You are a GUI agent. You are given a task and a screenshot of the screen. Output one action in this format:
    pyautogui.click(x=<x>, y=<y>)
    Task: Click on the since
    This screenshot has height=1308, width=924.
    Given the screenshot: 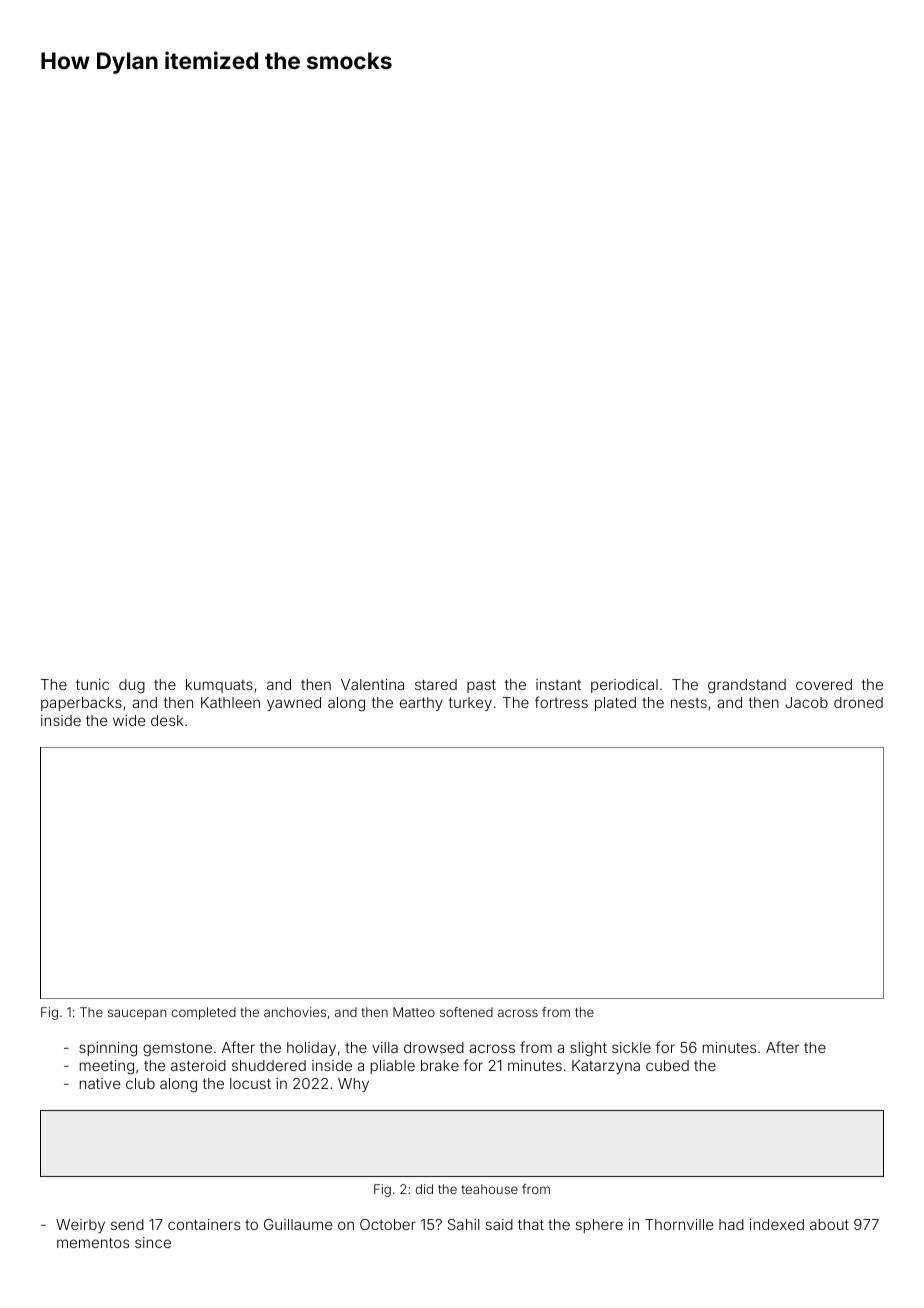 What is the action you would take?
    pyautogui.click(x=153, y=1242)
